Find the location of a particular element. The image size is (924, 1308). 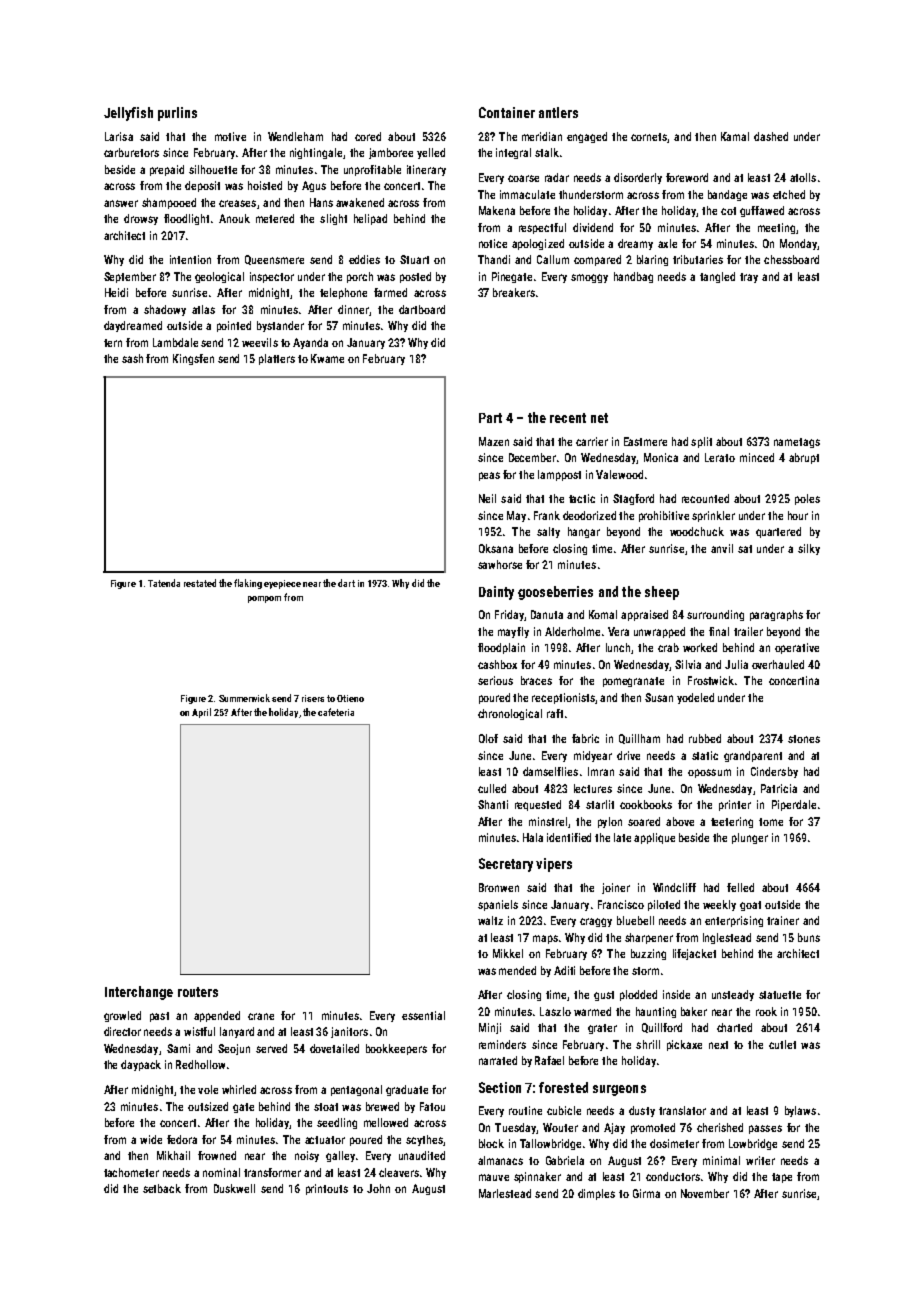

Wendleham is located at coordinates (295, 136).
